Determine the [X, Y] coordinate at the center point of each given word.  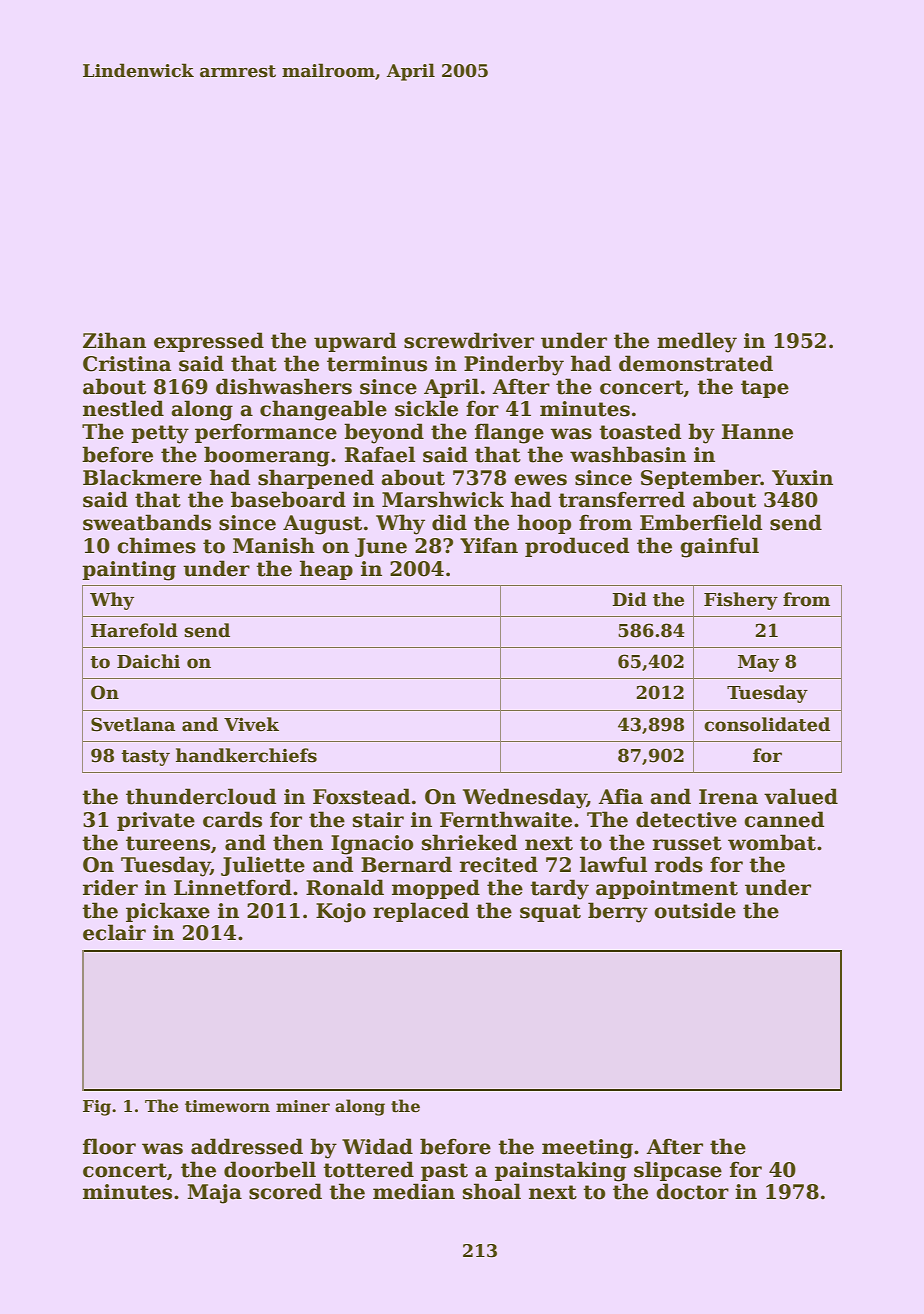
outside [695, 910]
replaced [421, 912]
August [322, 525]
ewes [540, 480]
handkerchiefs [246, 755]
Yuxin [802, 478]
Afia [620, 796]
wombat [772, 842]
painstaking [560, 1171]
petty [160, 434]
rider [110, 887]
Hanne [757, 432]
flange [509, 433]
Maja [214, 1194]
